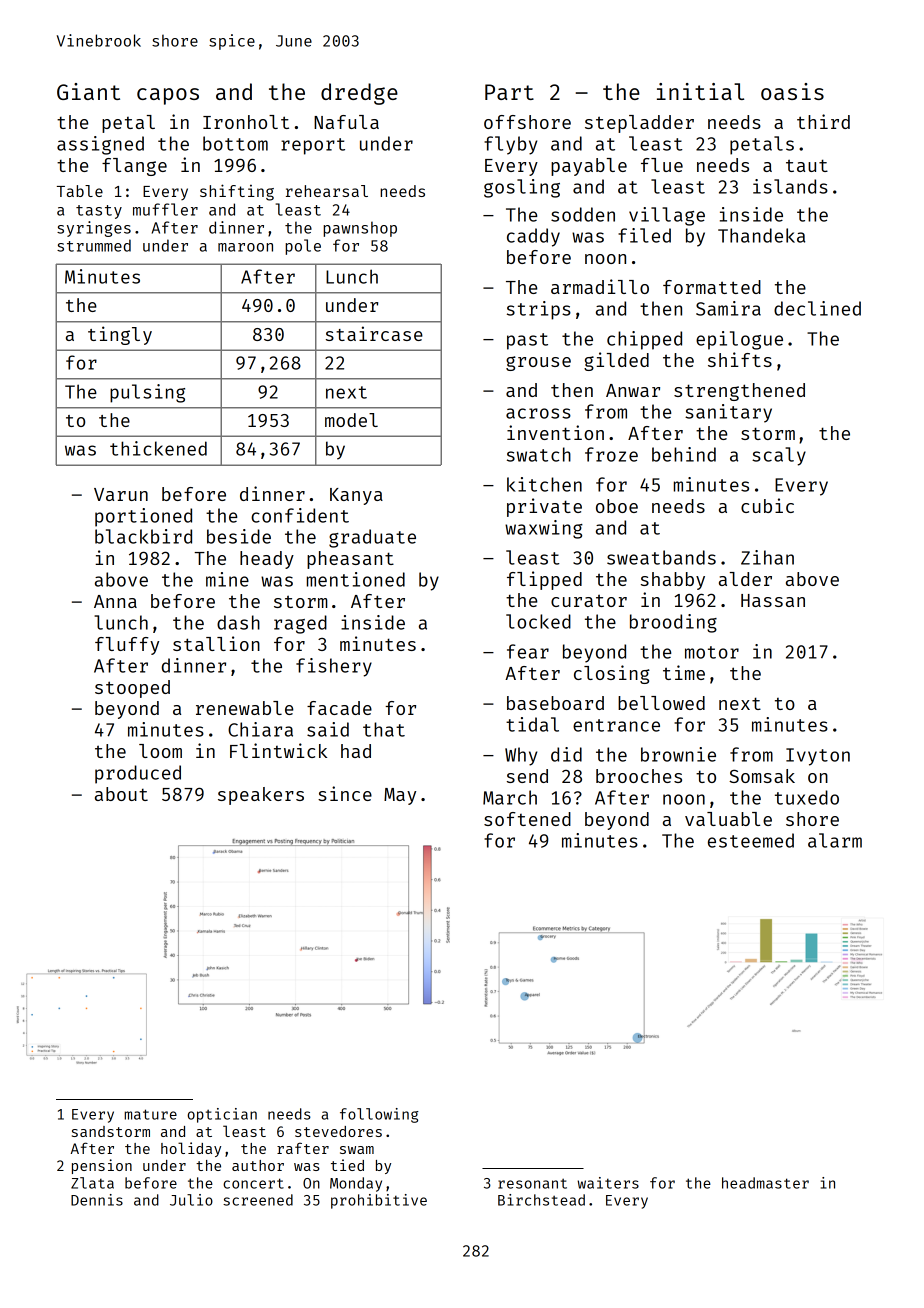 This image has height=1308, width=924. What do you see at coordinates (138, 774) in the image?
I see `produced` at bounding box center [138, 774].
